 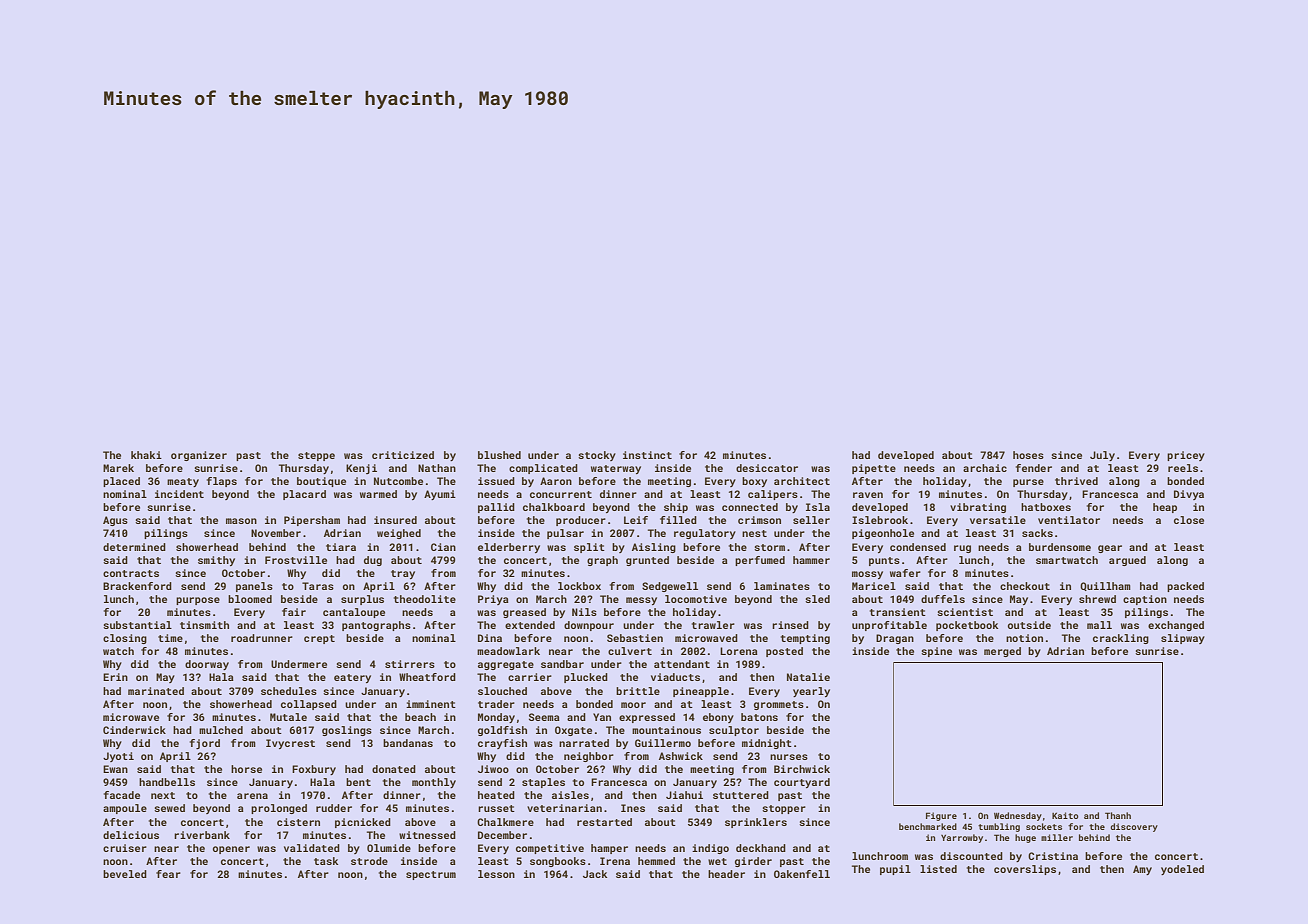 What do you see at coordinates (641, 601) in the page?
I see `messy` at bounding box center [641, 601].
